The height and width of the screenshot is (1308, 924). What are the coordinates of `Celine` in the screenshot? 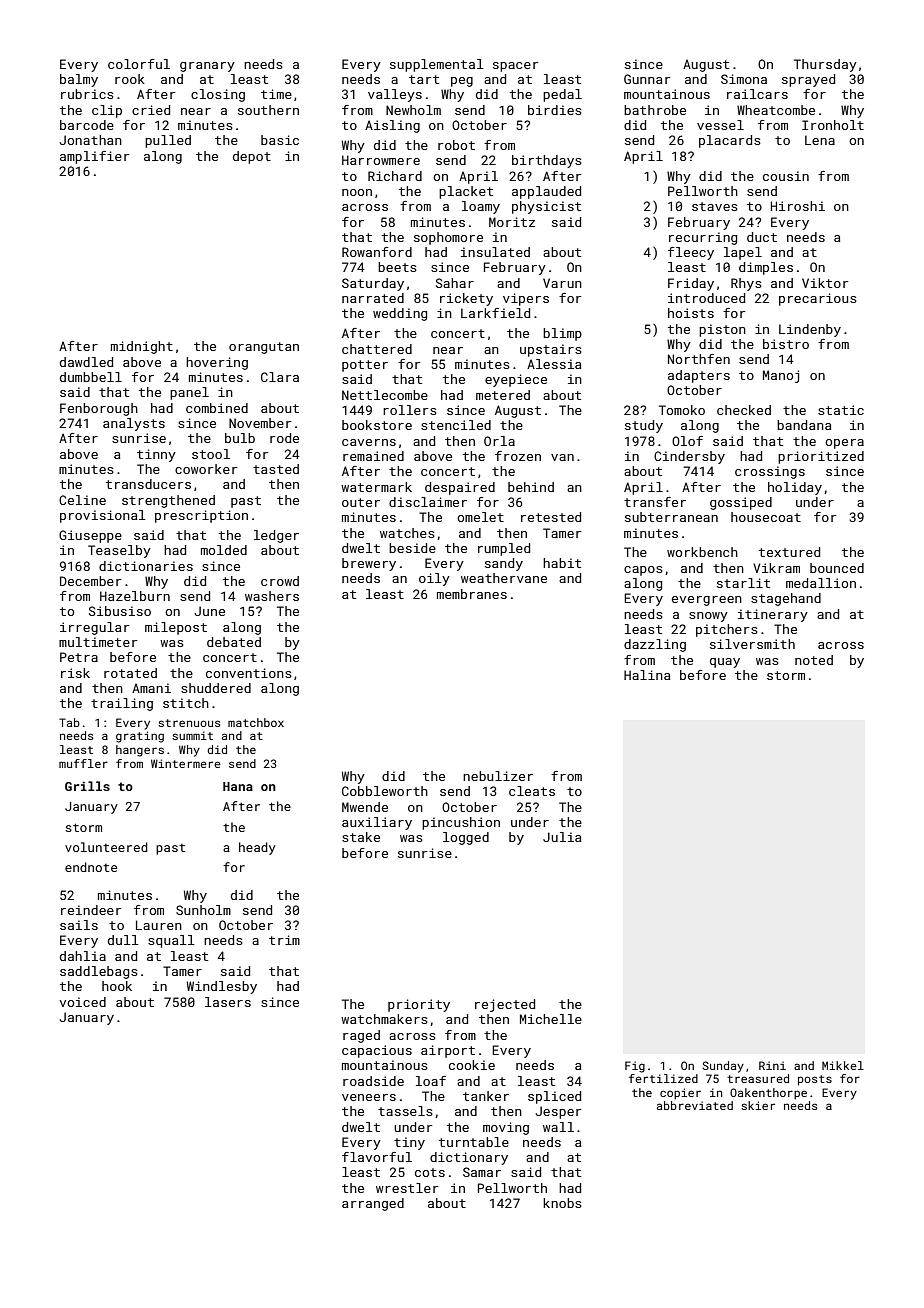 It's located at (82, 500).
